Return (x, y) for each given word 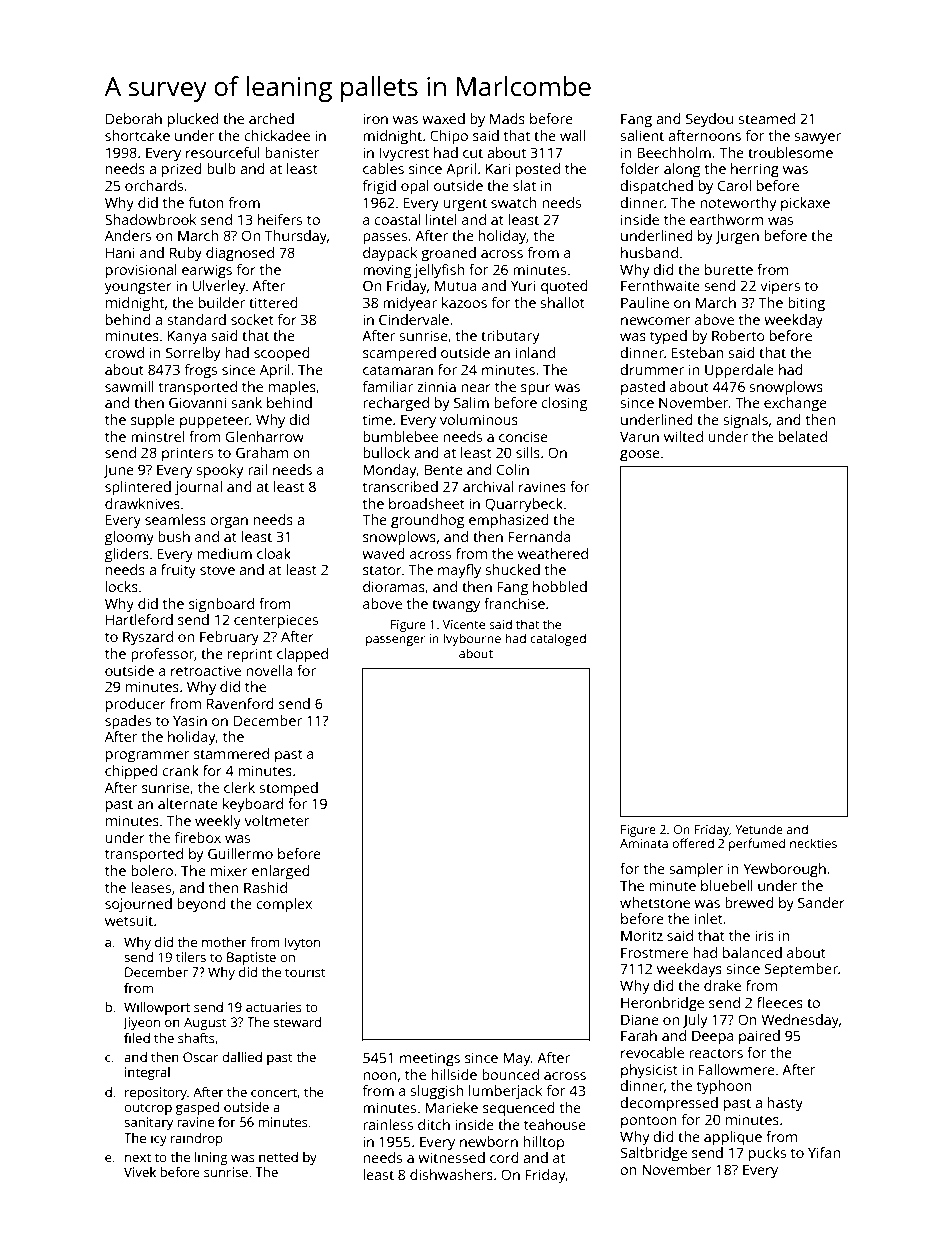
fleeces (780, 1002)
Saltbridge (653, 1154)
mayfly (459, 571)
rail (257, 469)
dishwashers (451, 1174)
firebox (198, 837)
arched (271, 118)
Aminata (644, 843)
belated (803, 436)
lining (211, 1158)
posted (538, 170)
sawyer (817, 139)
